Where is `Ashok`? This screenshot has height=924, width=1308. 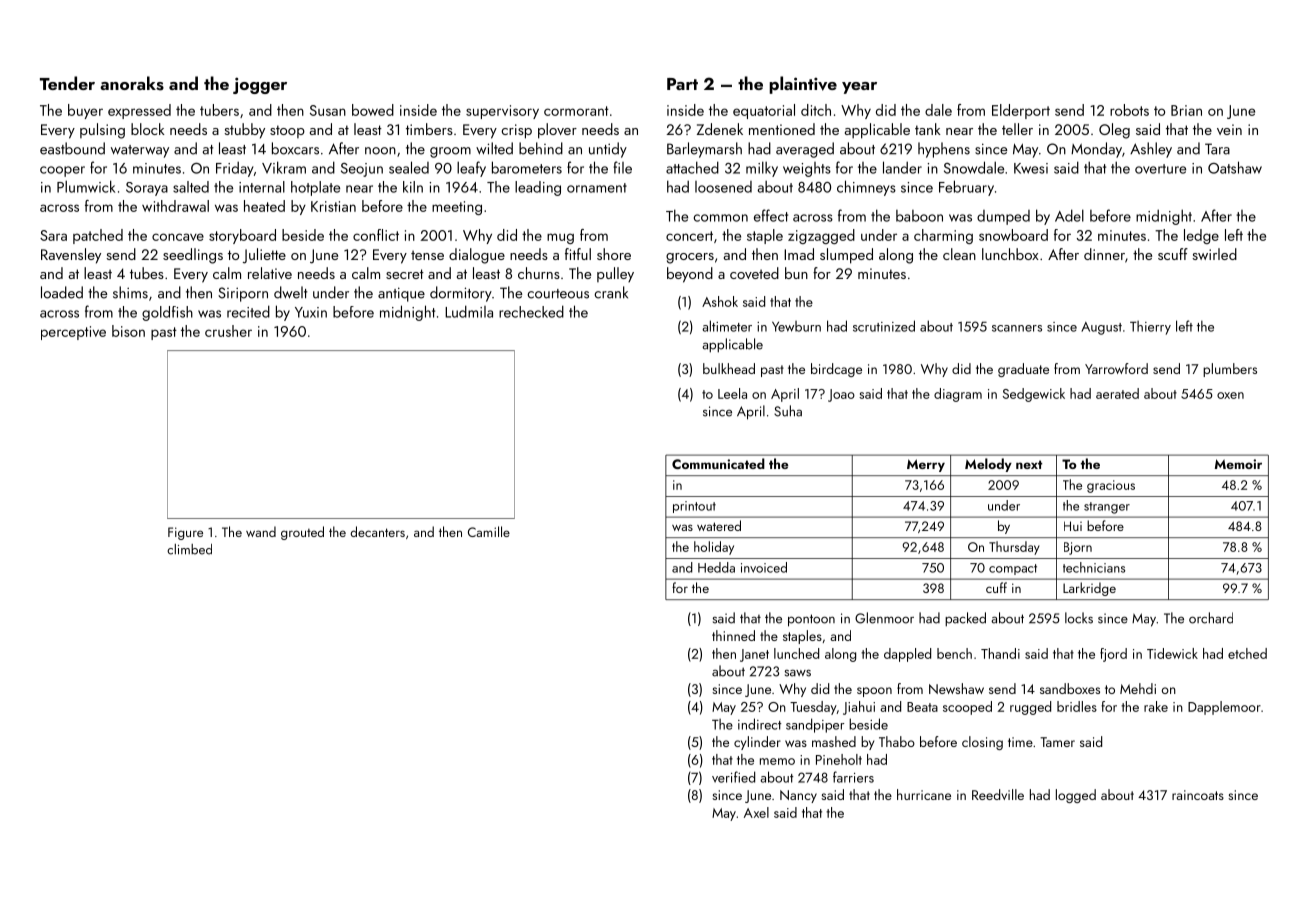 Ashok is located at coordinates (720, 301).
